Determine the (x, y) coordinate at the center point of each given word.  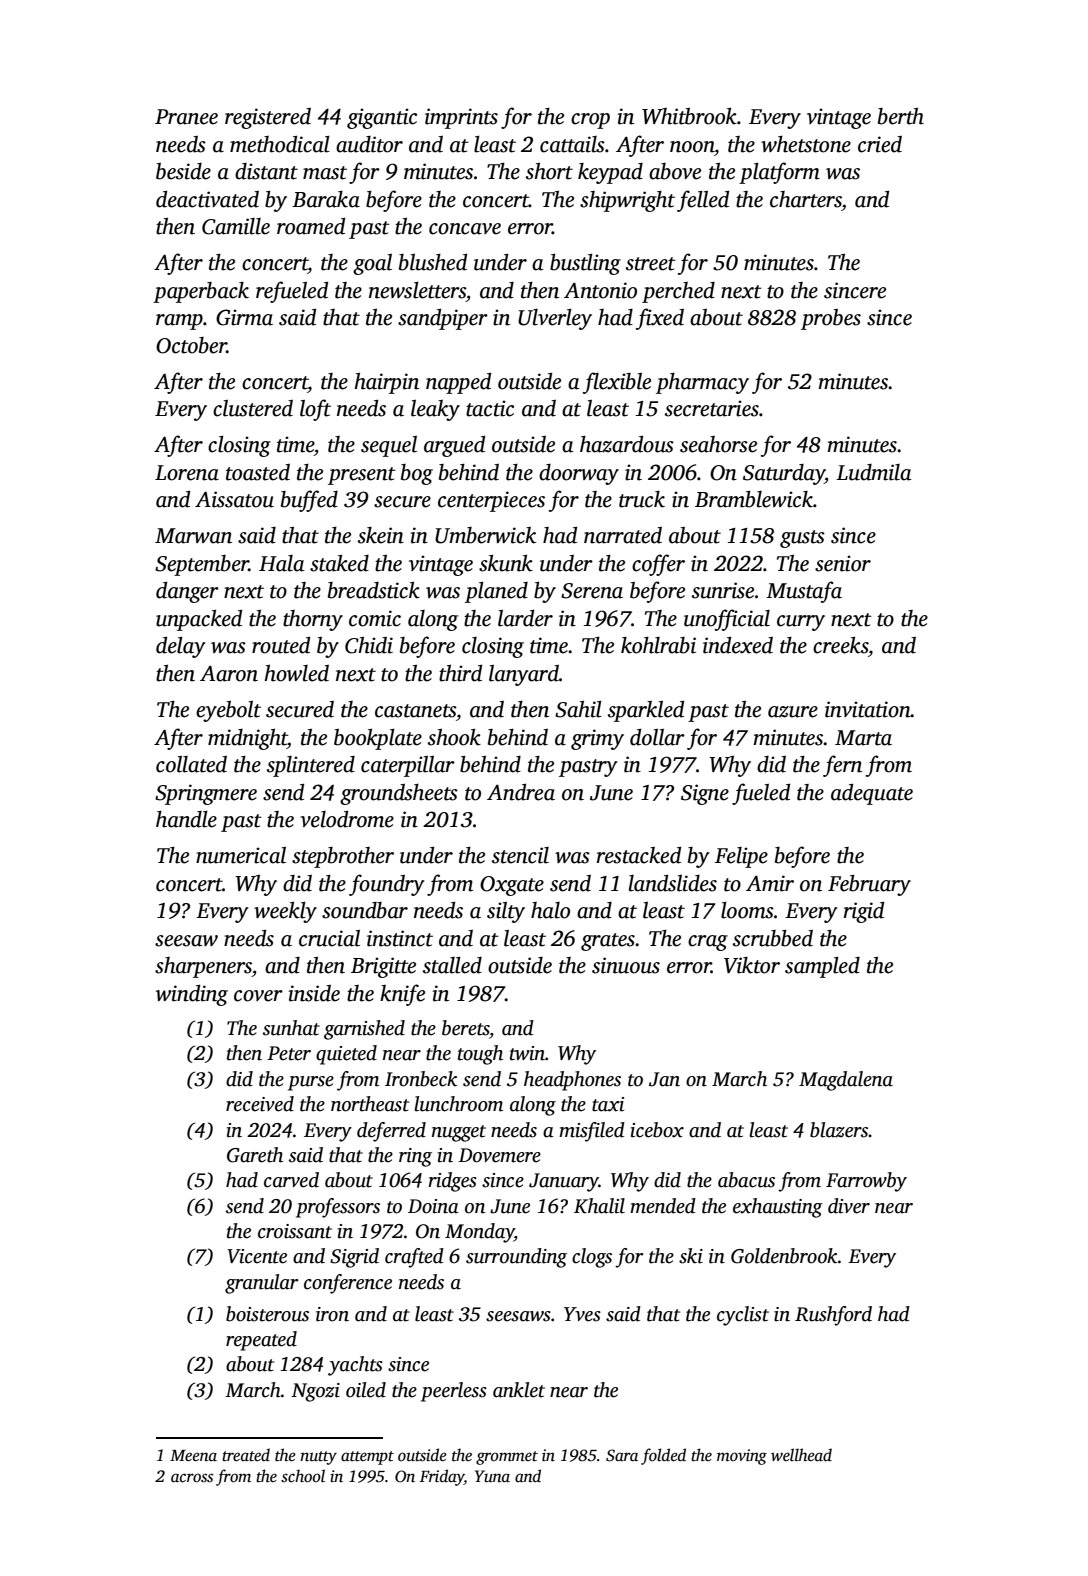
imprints (461, 118)
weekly (285, 912)
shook (454, 737)
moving (742, 1457)
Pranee (186, 117)
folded (663, 1456)
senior (843, 563)
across (192, 1478)
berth (901, 116)
